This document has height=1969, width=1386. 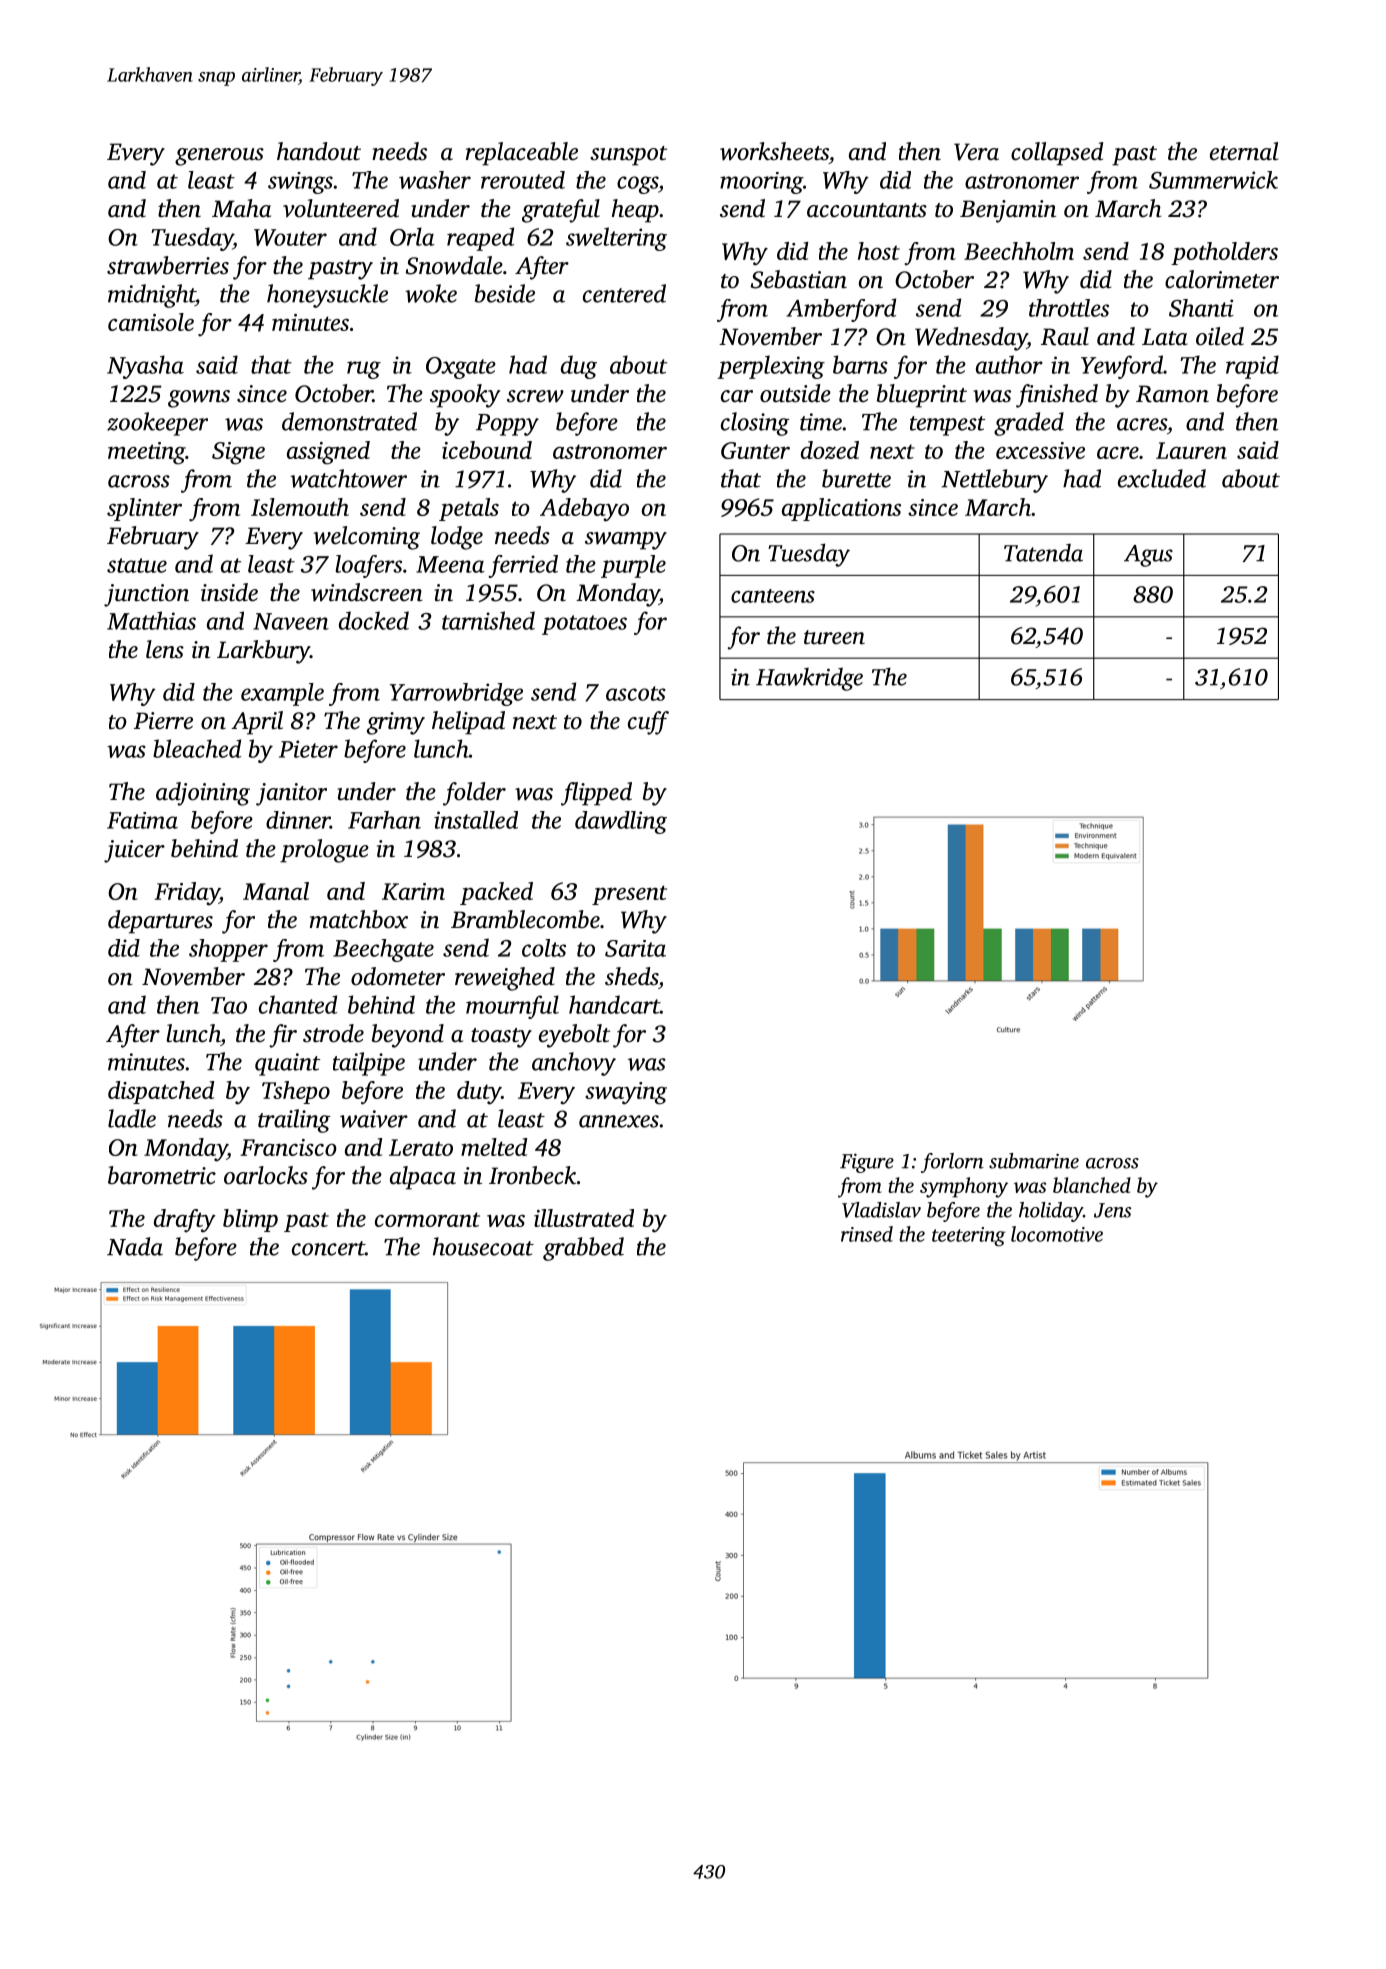 What do you see at coordinates (628, 156) in the document?
I see `sunspot` at bounding box center [628, 156].
